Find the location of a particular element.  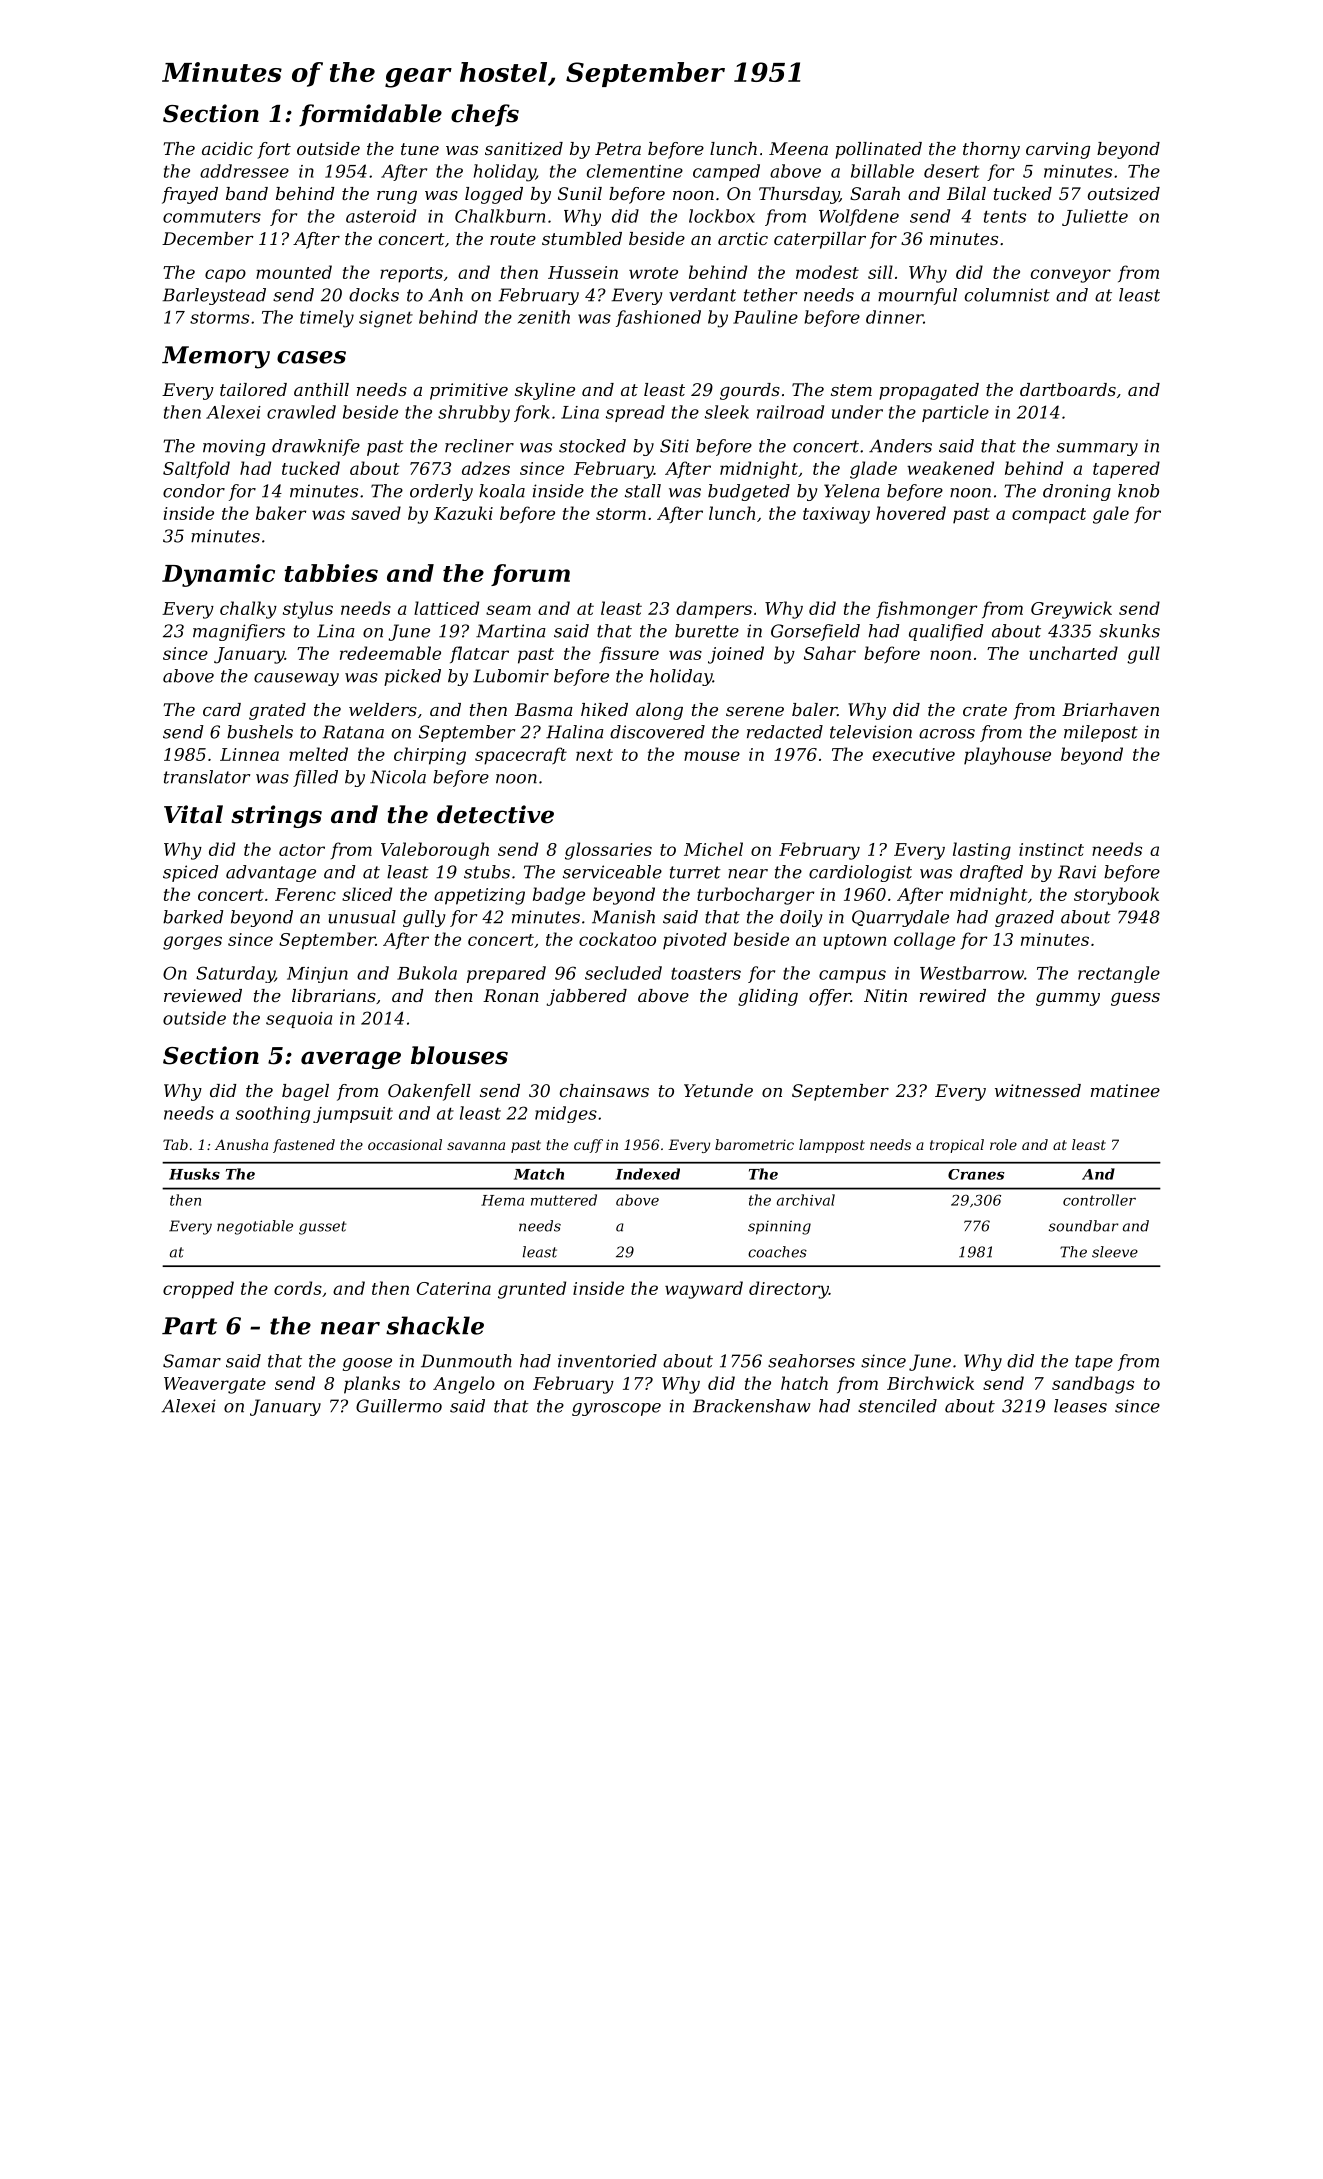

carving is located at coordinates (1058, 150).
